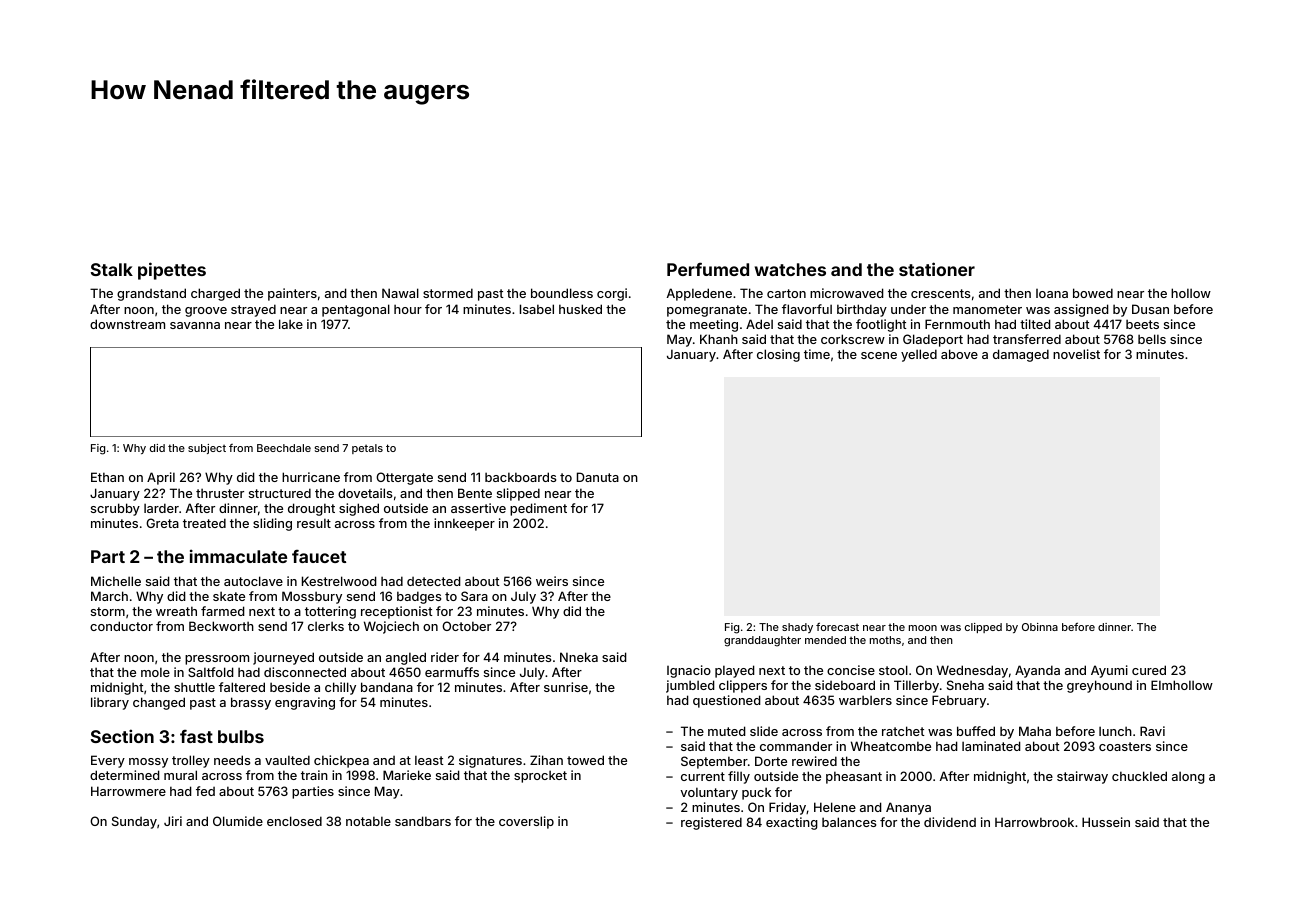 This screenshot has height=924, width=1308. Describe the element at coordinates (110, 703) in the screenshot. I see `library` at that location.
